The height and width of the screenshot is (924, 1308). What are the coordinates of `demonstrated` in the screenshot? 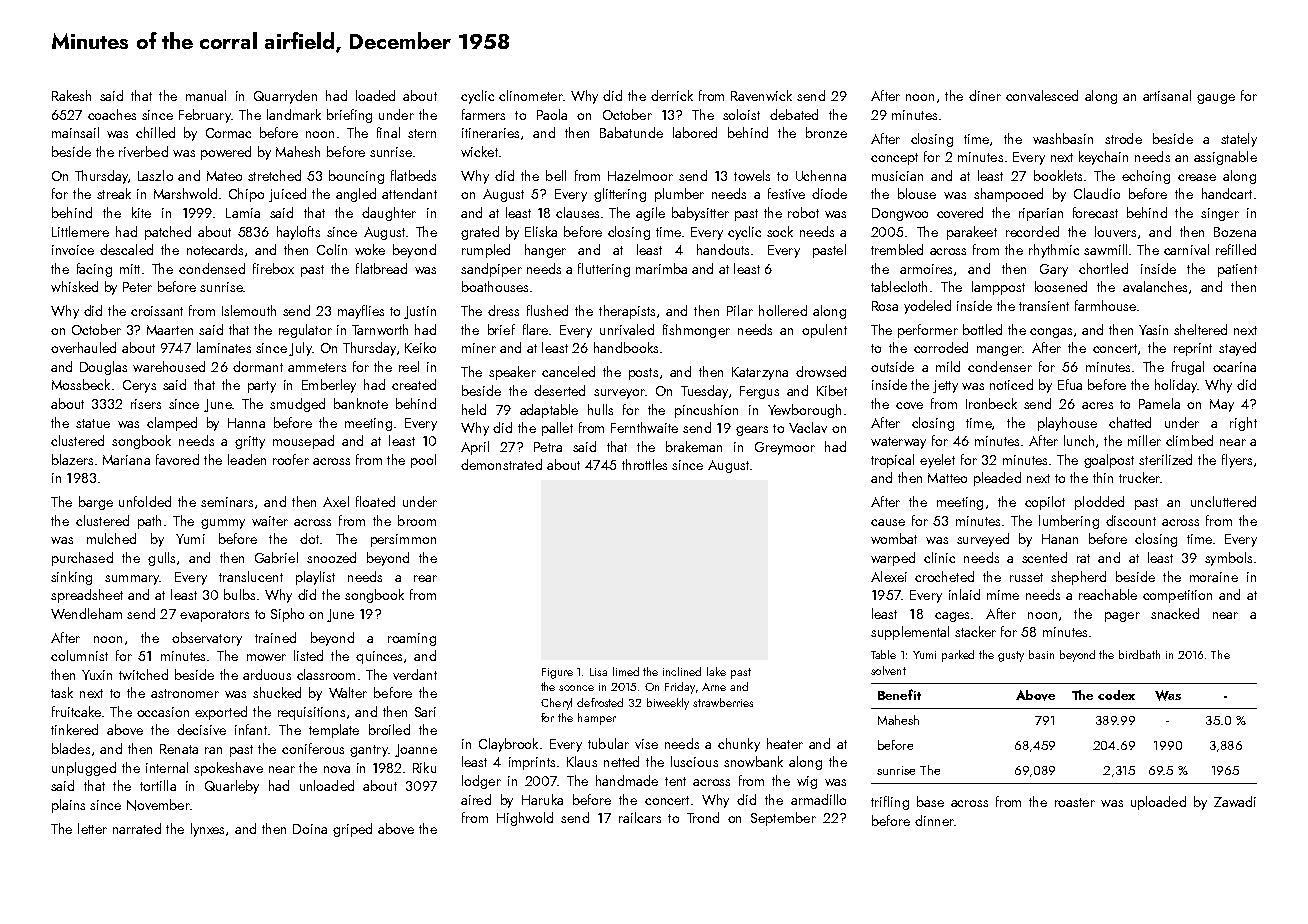 It's located at (501, 464).
